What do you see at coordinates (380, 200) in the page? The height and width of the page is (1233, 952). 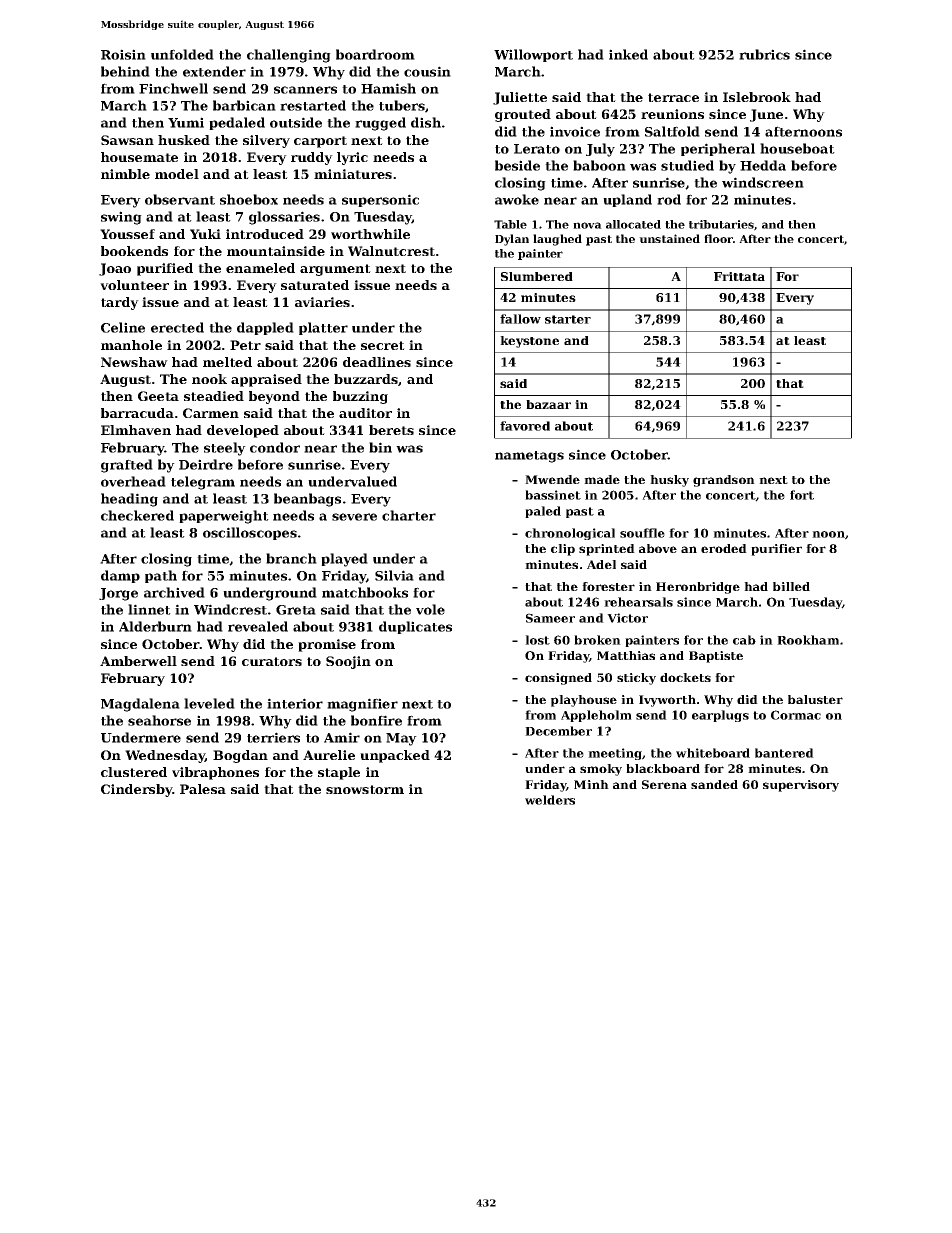 I see `supersonic` at bounding box center [380, 200].
